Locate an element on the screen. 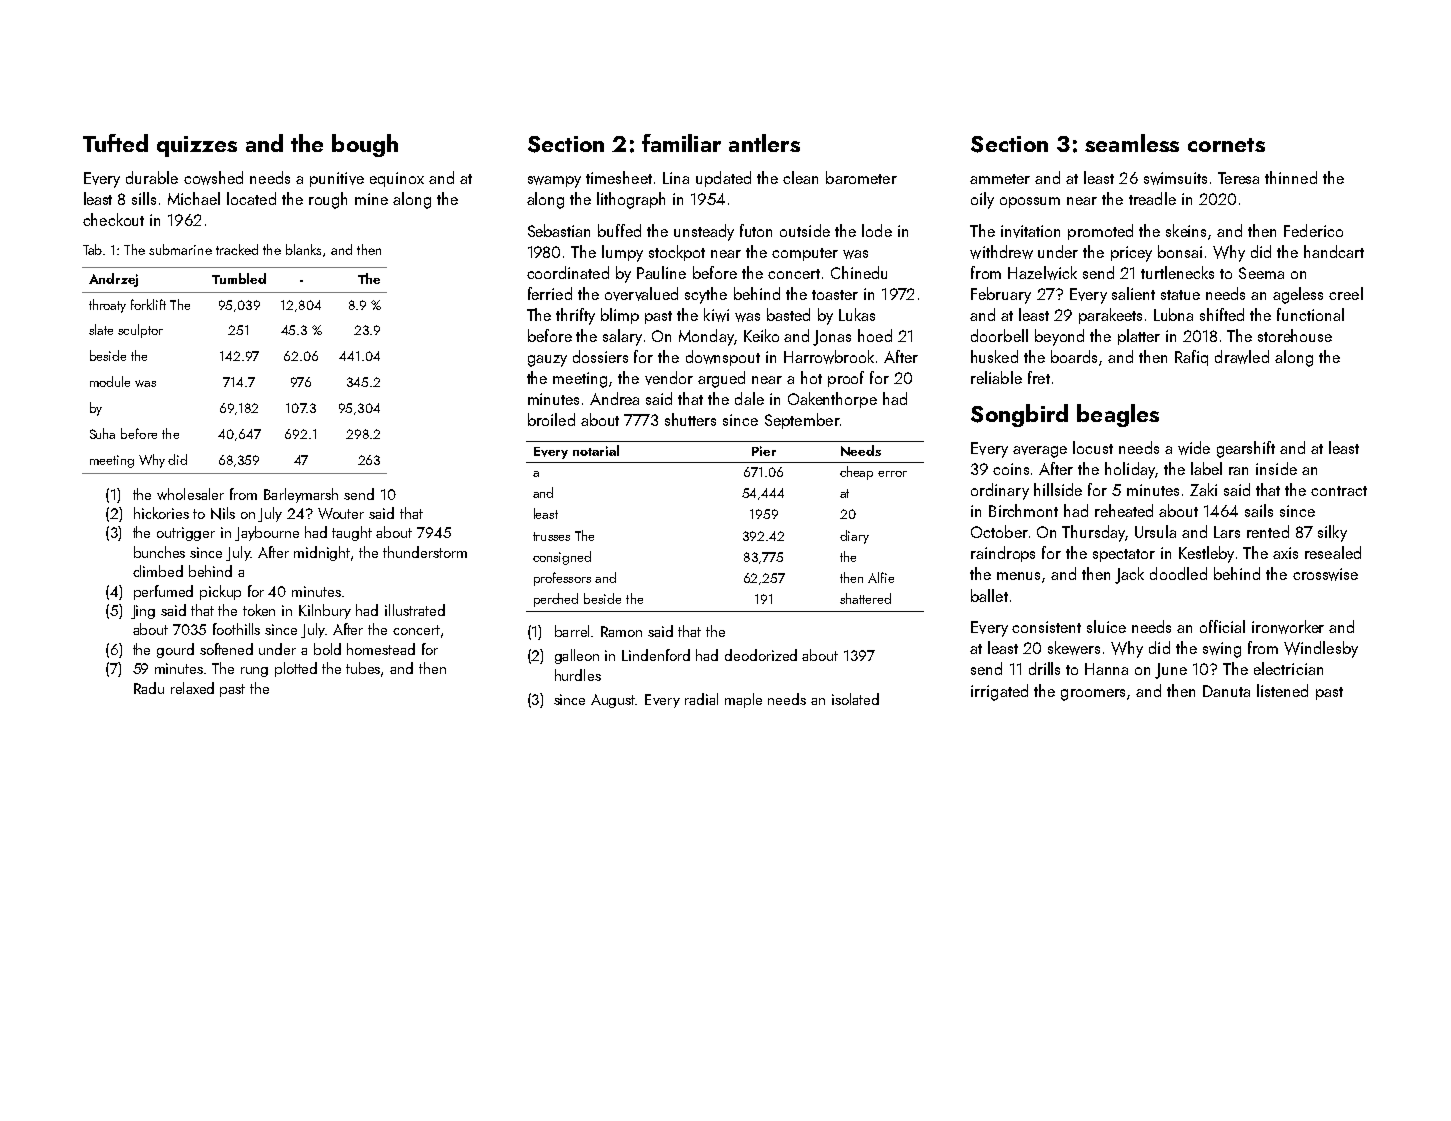 The height and width of the screenshot is (1121, 1451). electrician is located at coordinates (1288, 668).
